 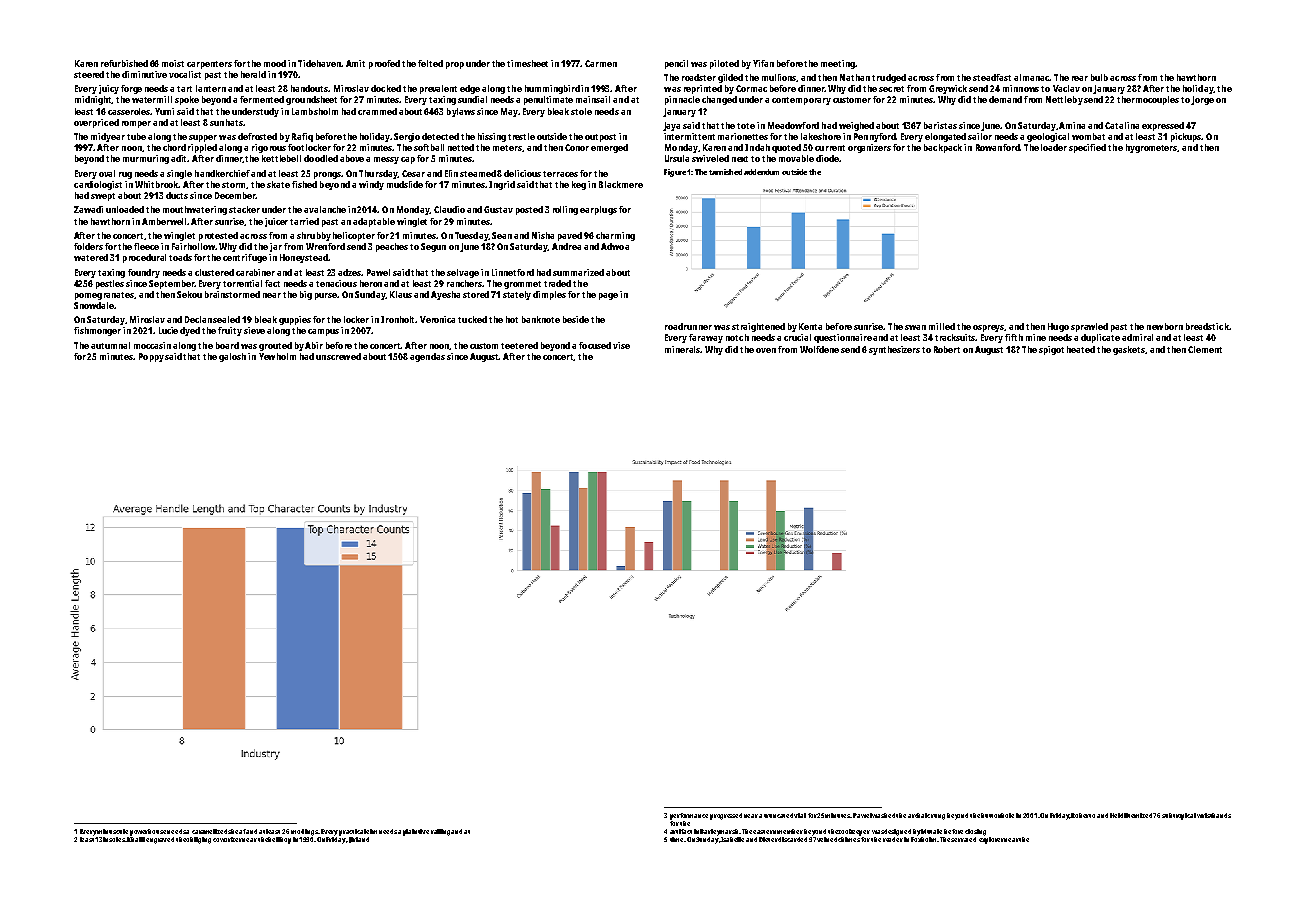 What do you see at coordinates (124, 63) in the page?
I see `refurbished` at bounding box center [124, 63].
